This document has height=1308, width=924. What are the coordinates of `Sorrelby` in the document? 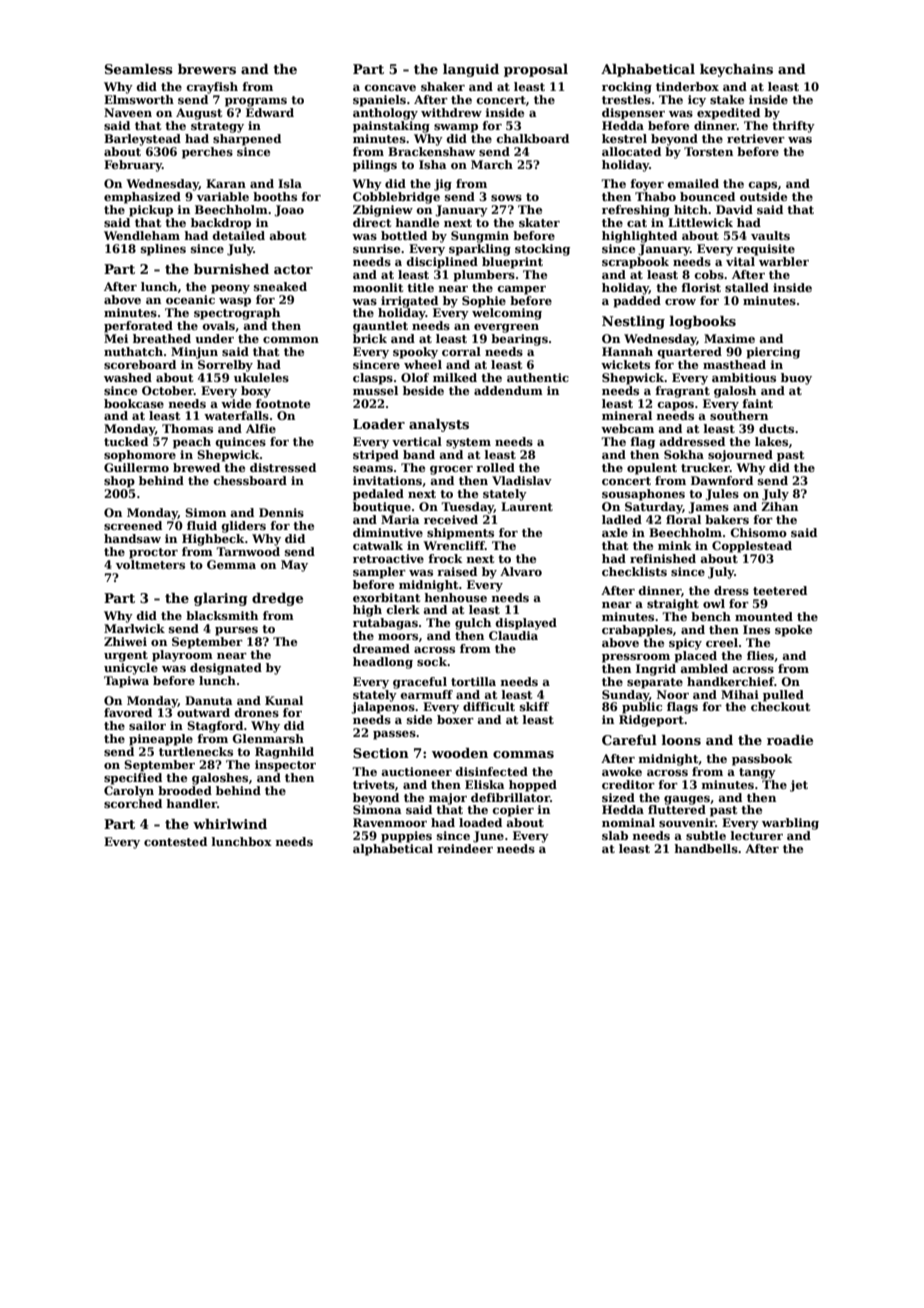 It's located at (225, 366).
